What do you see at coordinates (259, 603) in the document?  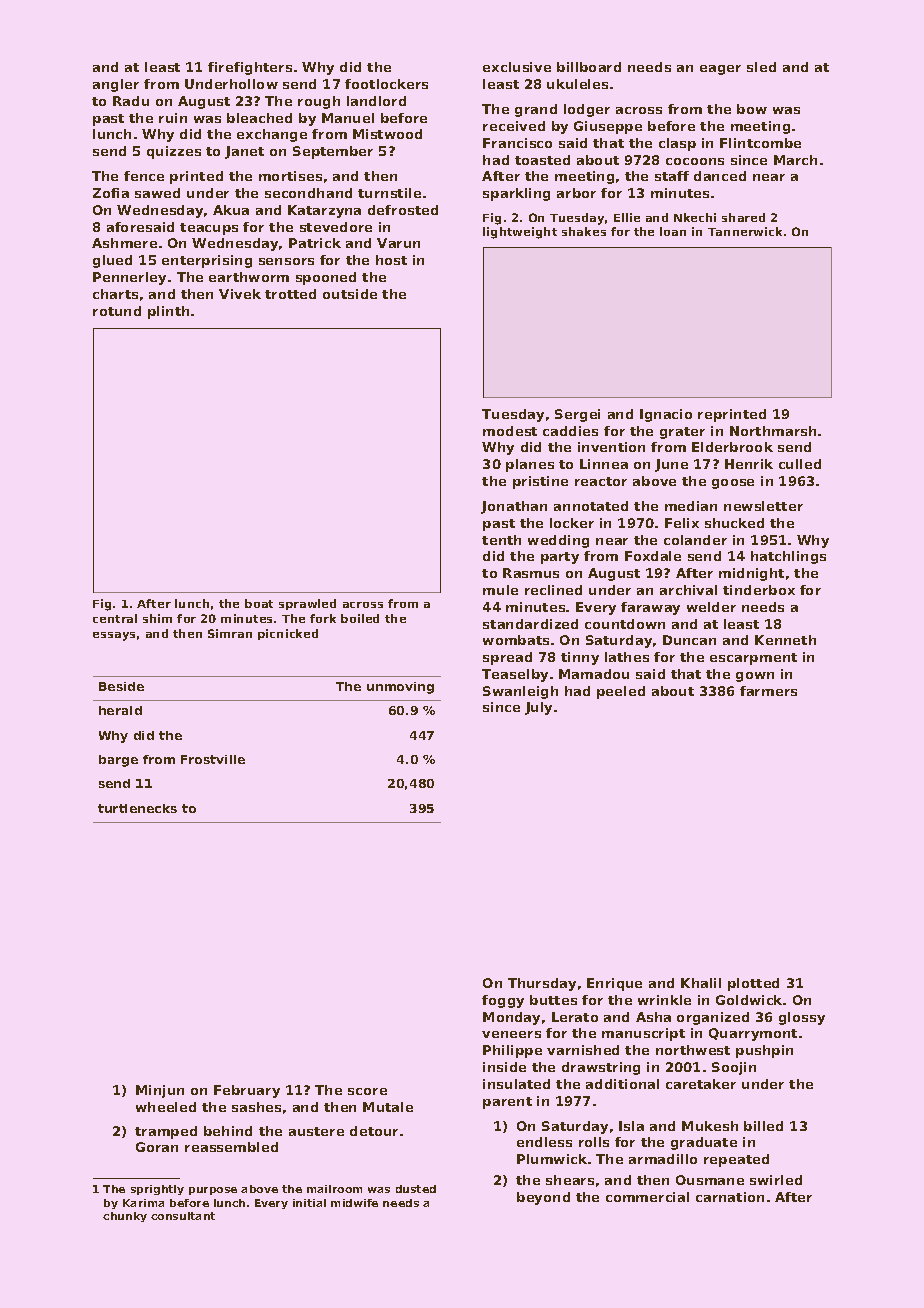 I see `boat` at bounding box center [259, 603].
